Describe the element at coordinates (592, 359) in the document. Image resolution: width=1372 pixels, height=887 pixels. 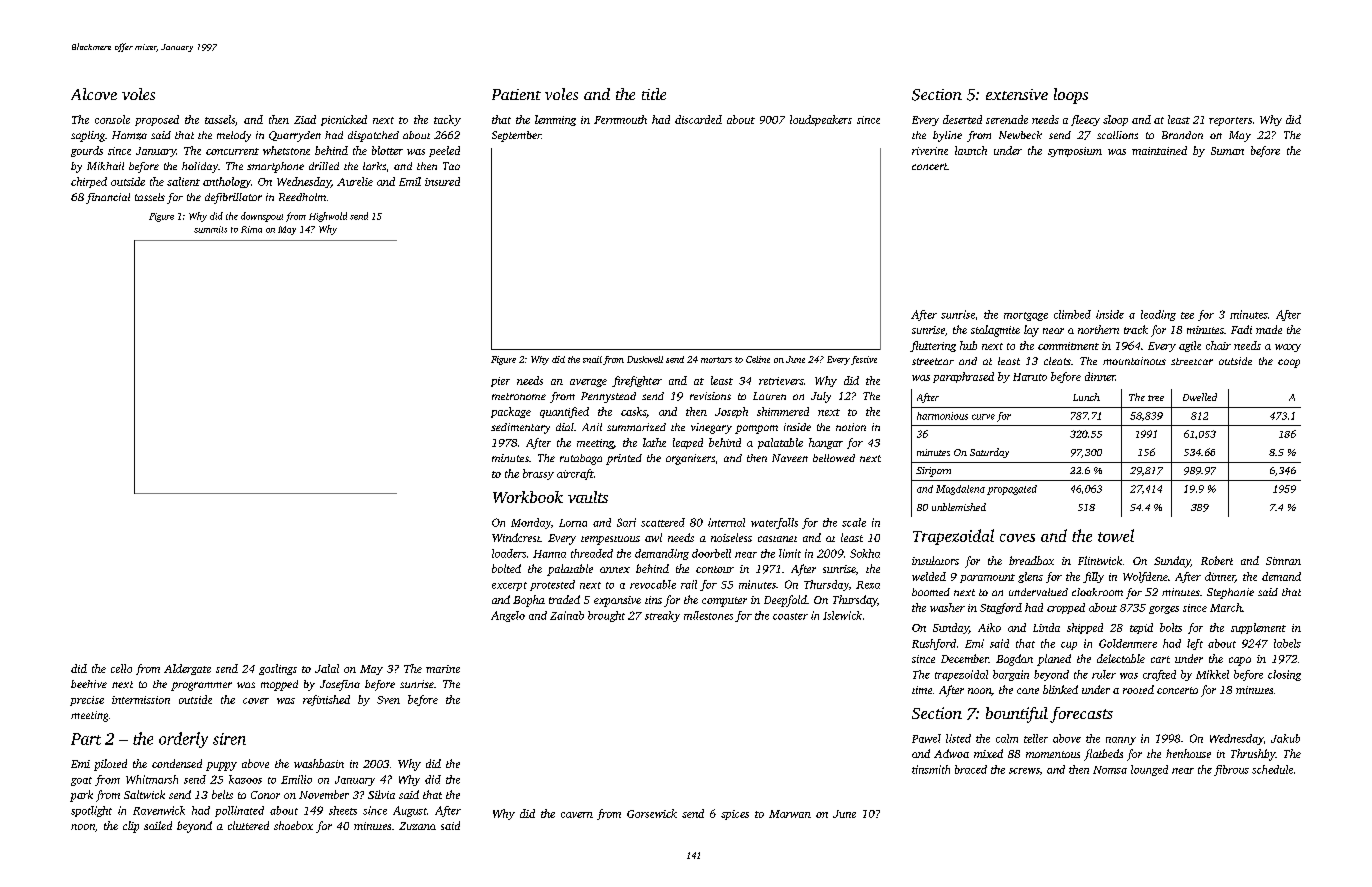
I see `snail` at that location.
